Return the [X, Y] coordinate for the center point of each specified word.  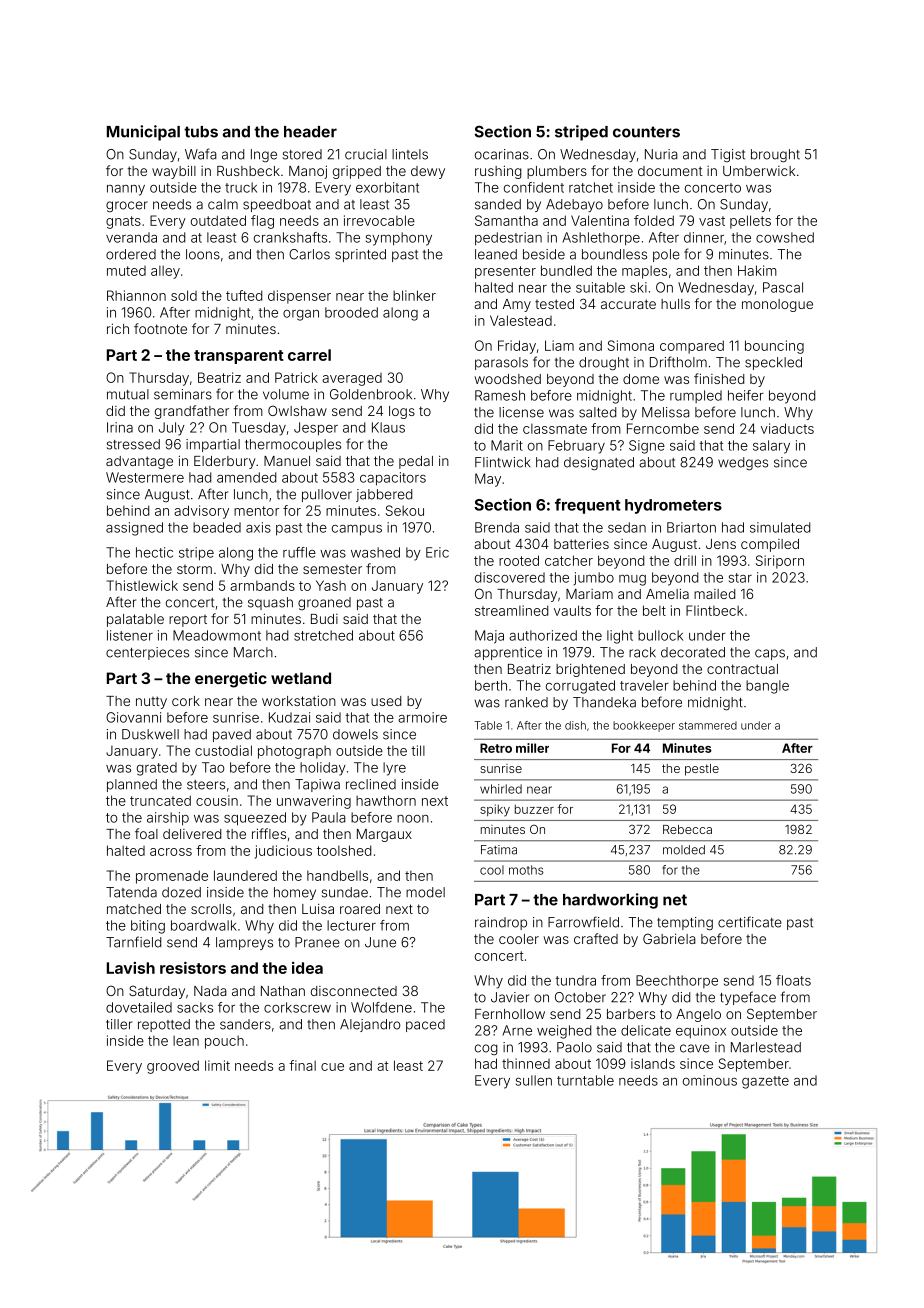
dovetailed [139, 1007]
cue [332, 1067]
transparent [239, 357]
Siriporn [780, 562]
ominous [710, 1080]
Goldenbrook [371, 394]
